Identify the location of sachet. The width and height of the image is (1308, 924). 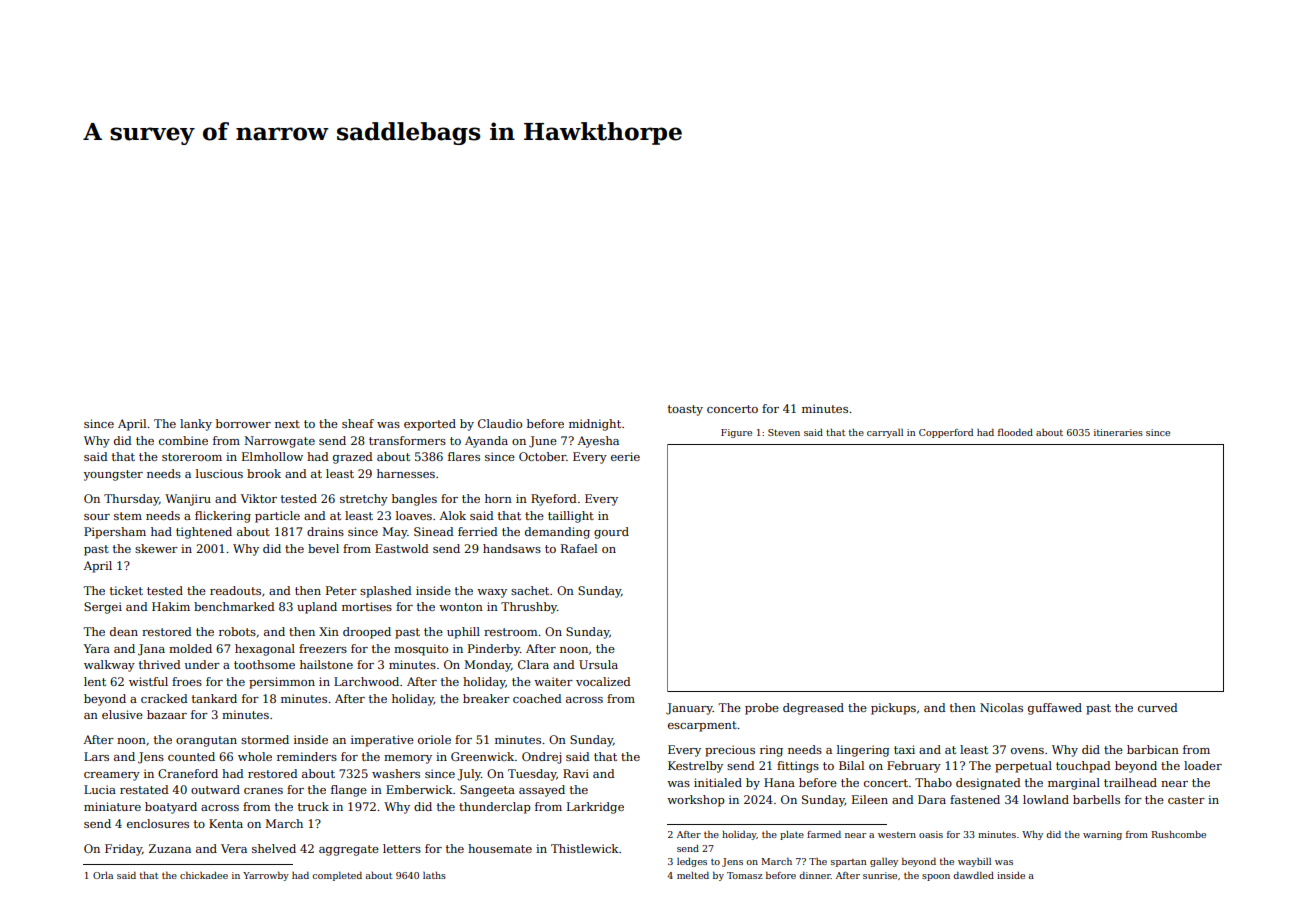
(530, 590).
